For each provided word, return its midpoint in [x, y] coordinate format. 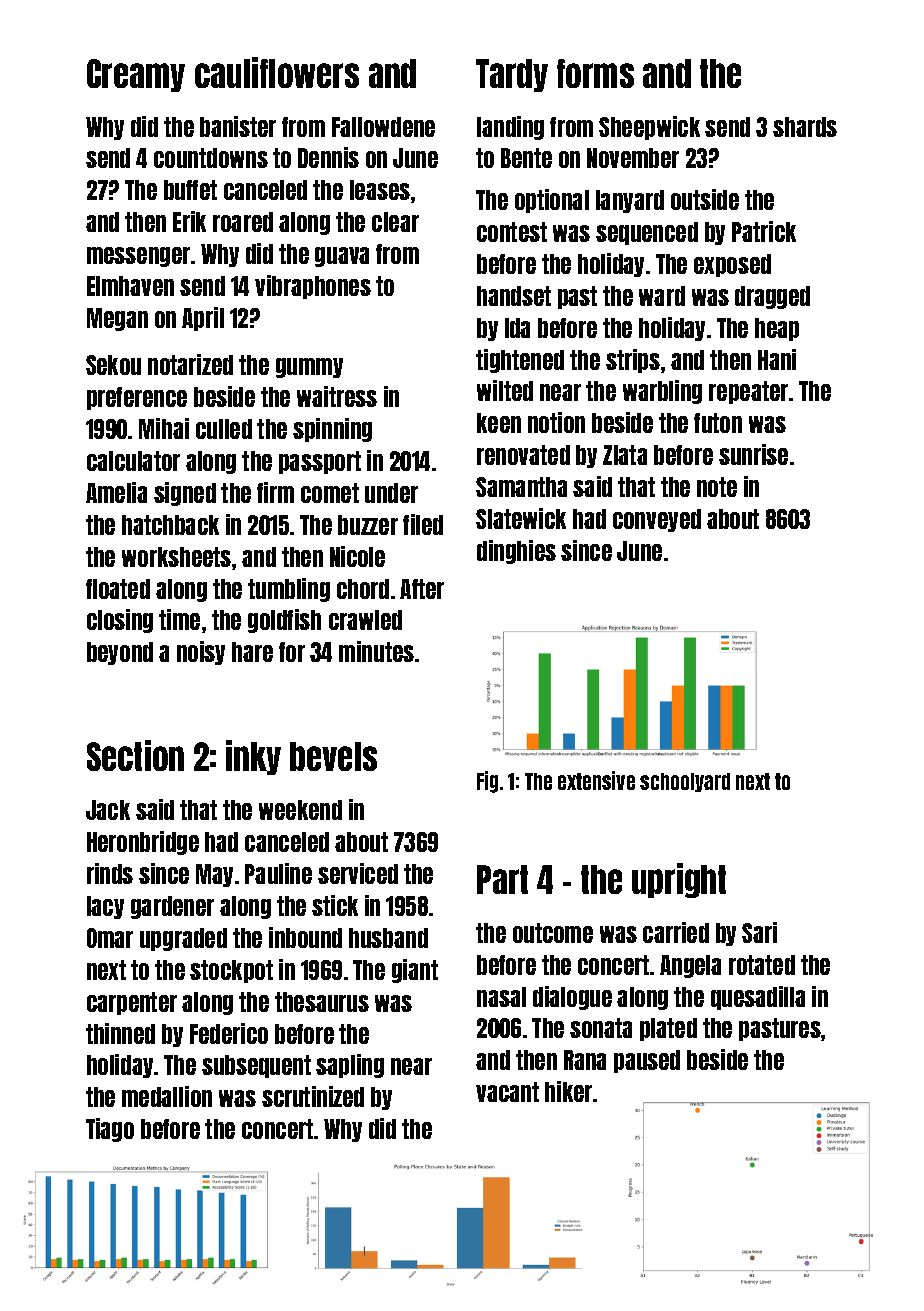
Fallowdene [383, 127]
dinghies [516, 552]
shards [805, 127]
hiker [568, 1091]
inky [253, 757]
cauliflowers [277, 72]
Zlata [625, 455]
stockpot [231, 971]
